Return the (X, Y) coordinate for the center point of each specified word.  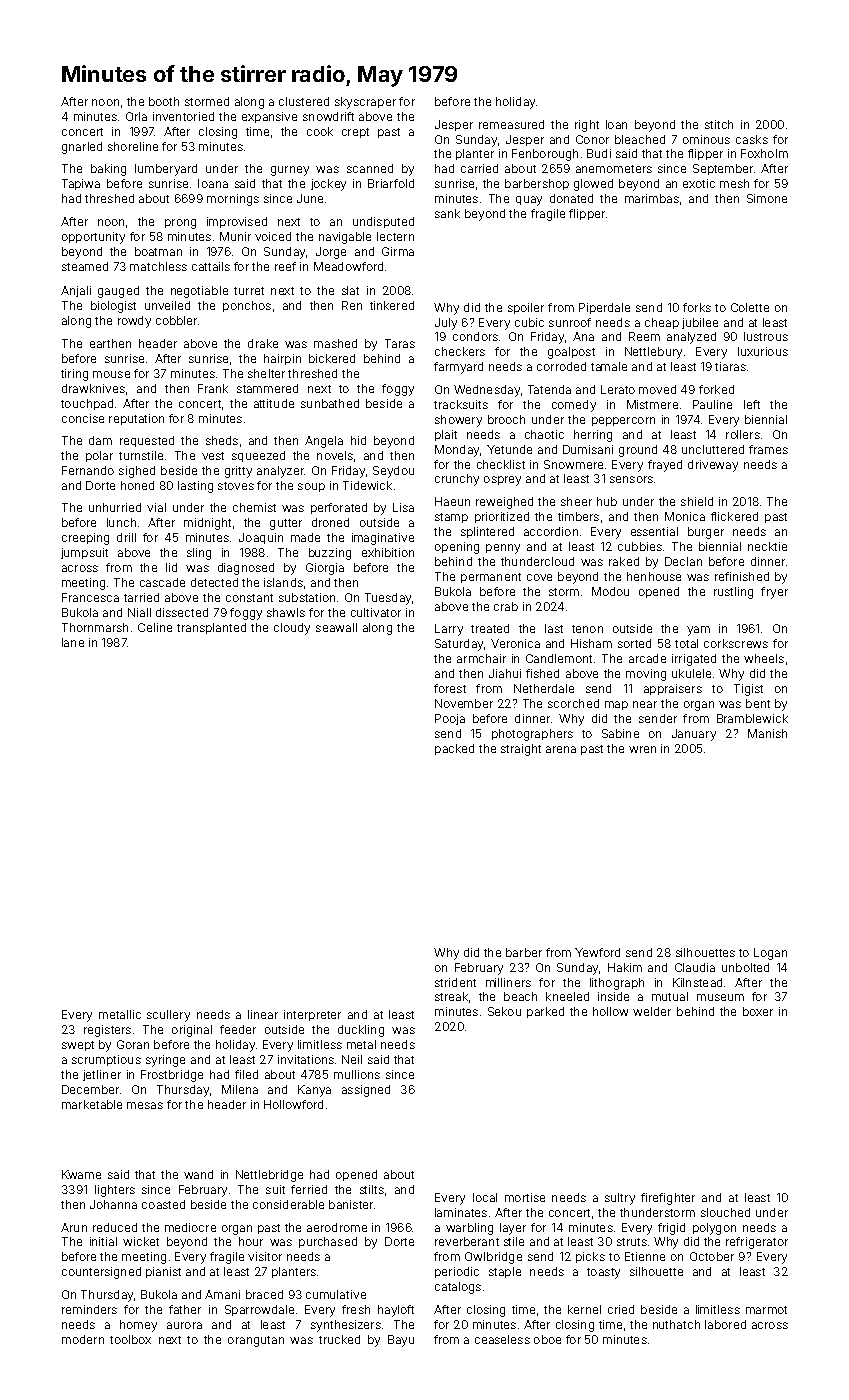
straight (521, 750)
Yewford (597, 952)
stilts (372, 1189)
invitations (306, 1059)
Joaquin (261, 538)
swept (78, 1046)
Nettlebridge (269, 1176)
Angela (324, 442)
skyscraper (365, 103)
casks (752, 139)
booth (164, 101)
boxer (758, 1011)
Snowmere (573, 464)
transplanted (211, 628)
